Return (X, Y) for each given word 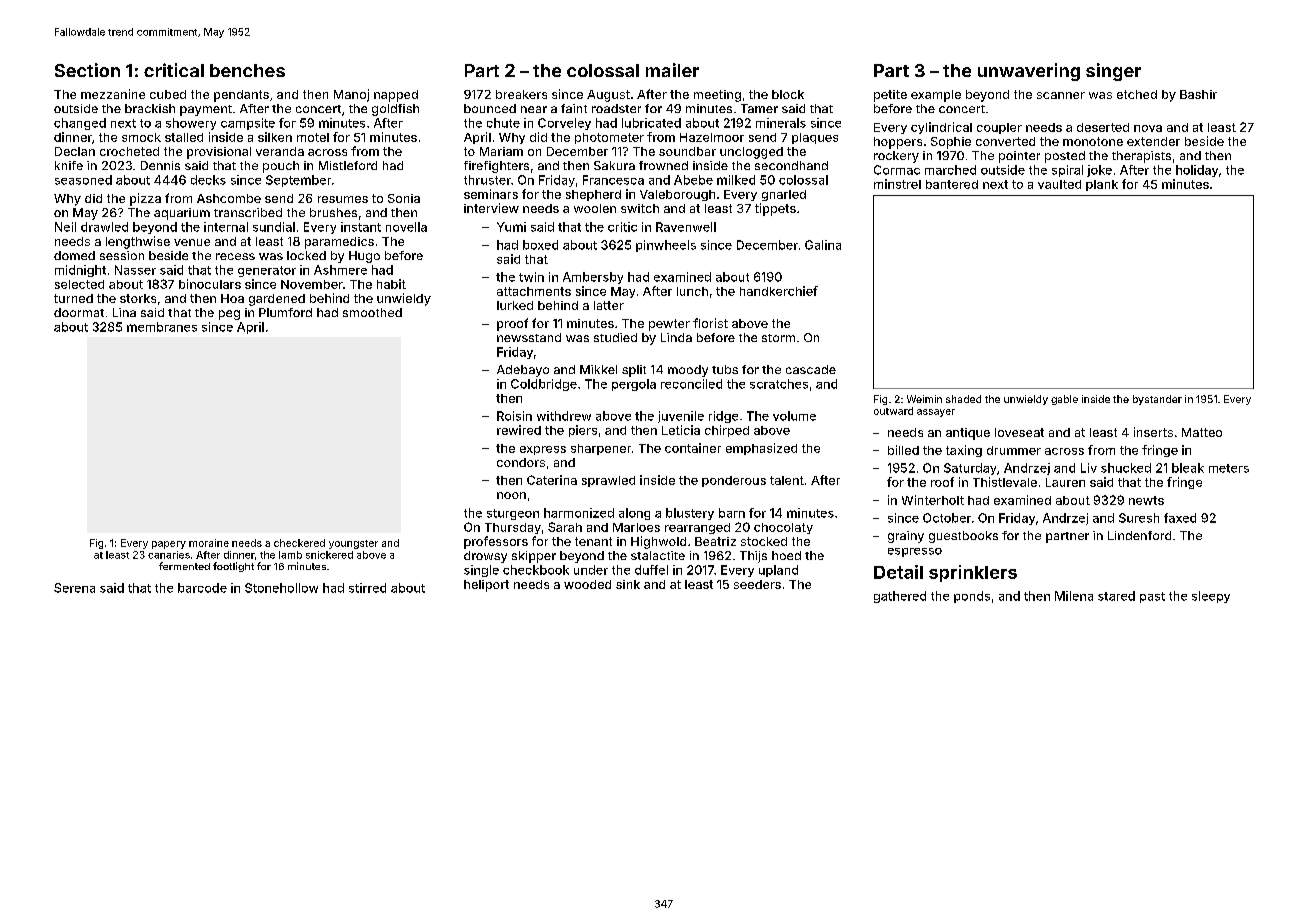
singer (1113, 72)
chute (503, 123)
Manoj (351, 95)
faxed (1180, 518)
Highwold (658, 542)
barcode (202, 588)
